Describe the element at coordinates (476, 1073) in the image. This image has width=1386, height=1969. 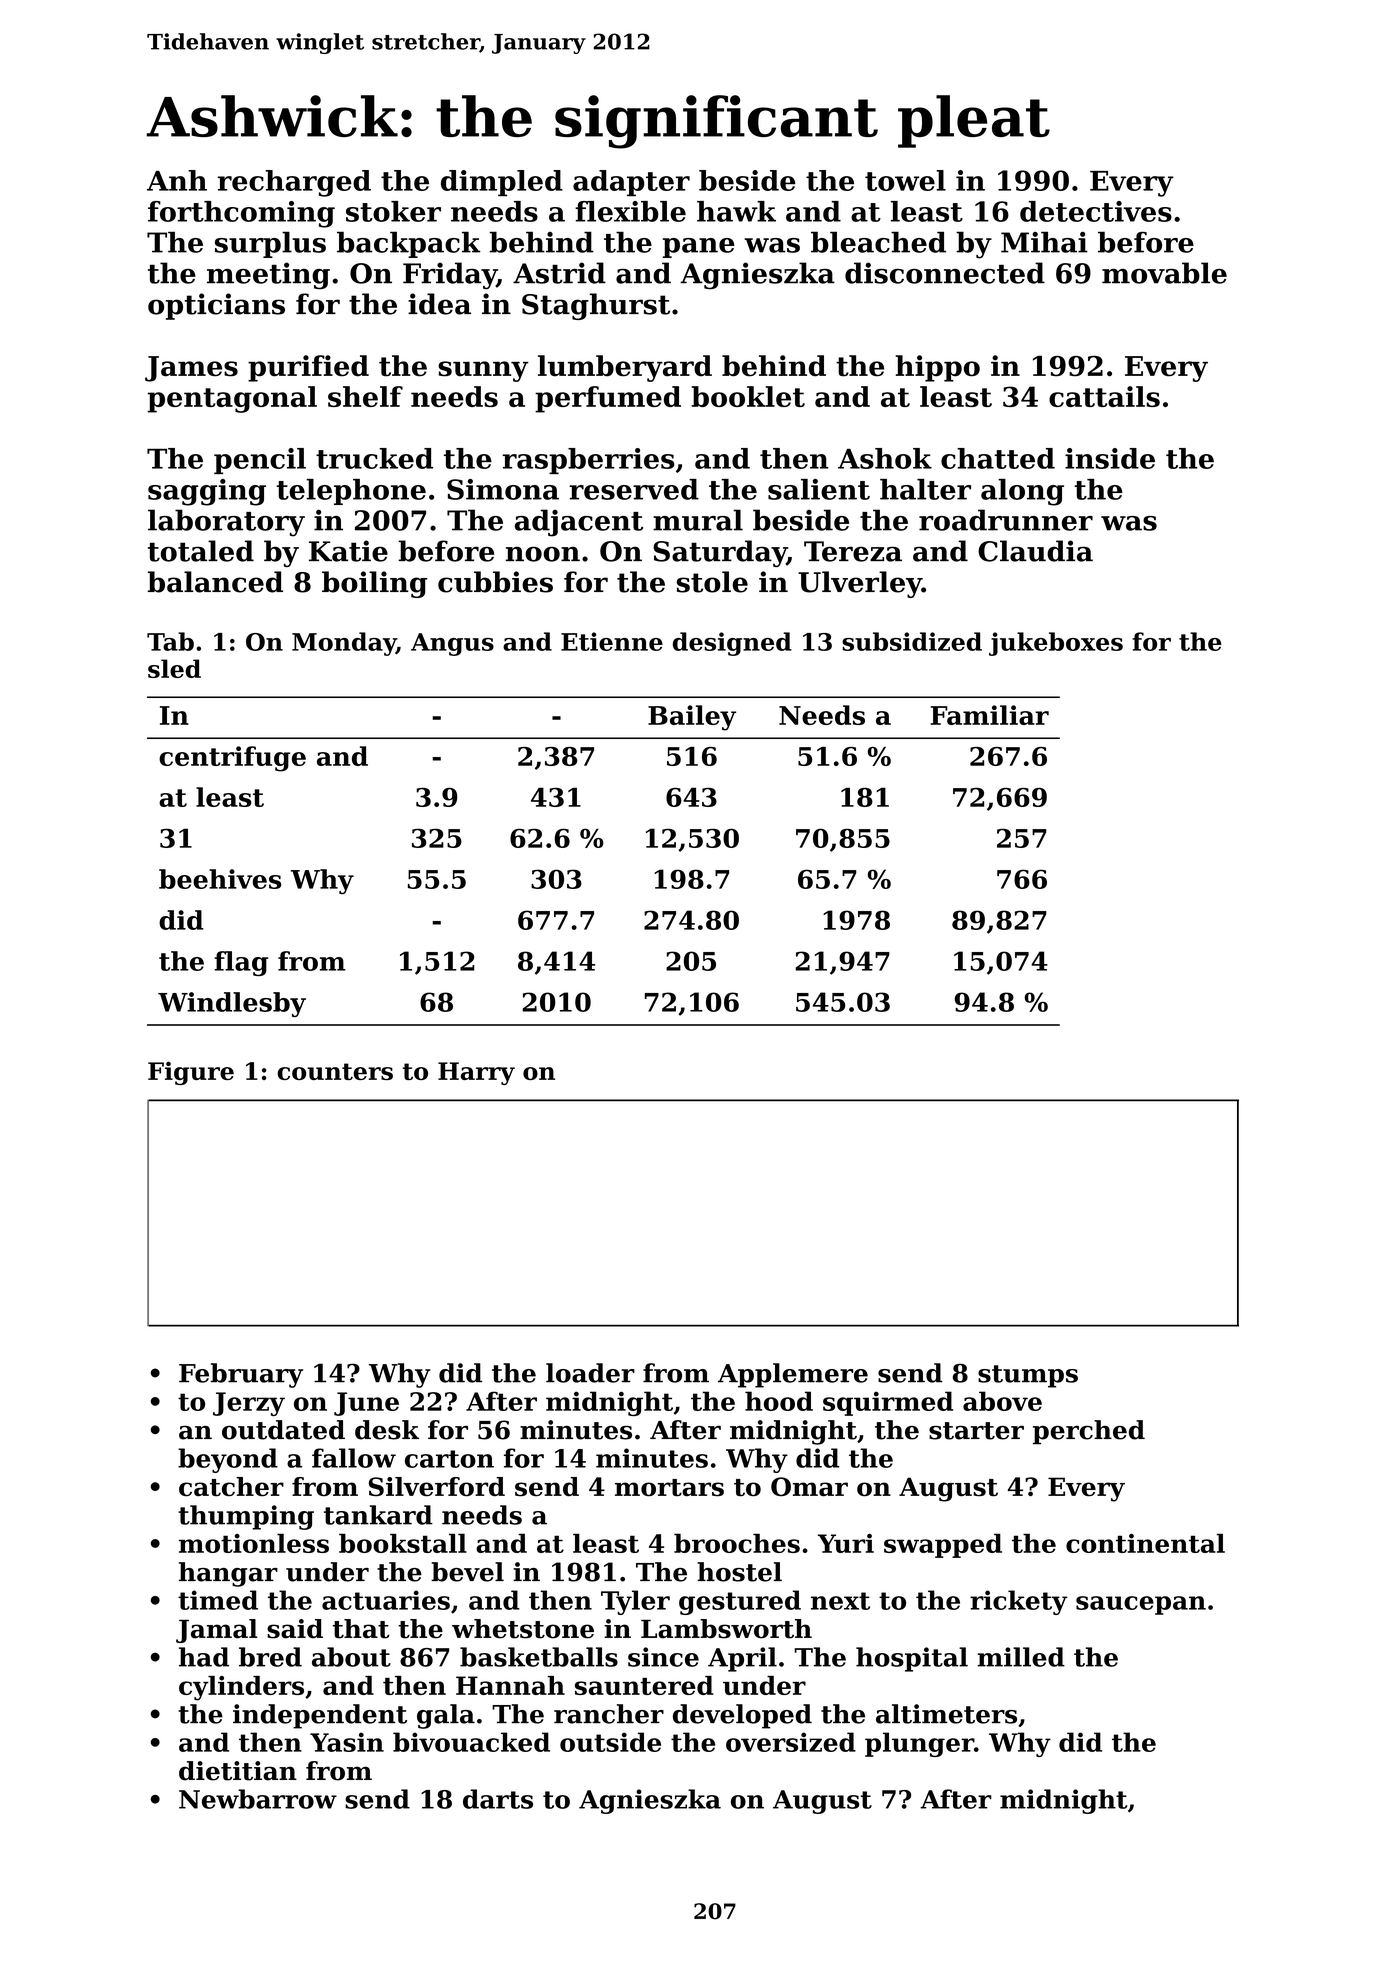
I see `Harry` at that location.
